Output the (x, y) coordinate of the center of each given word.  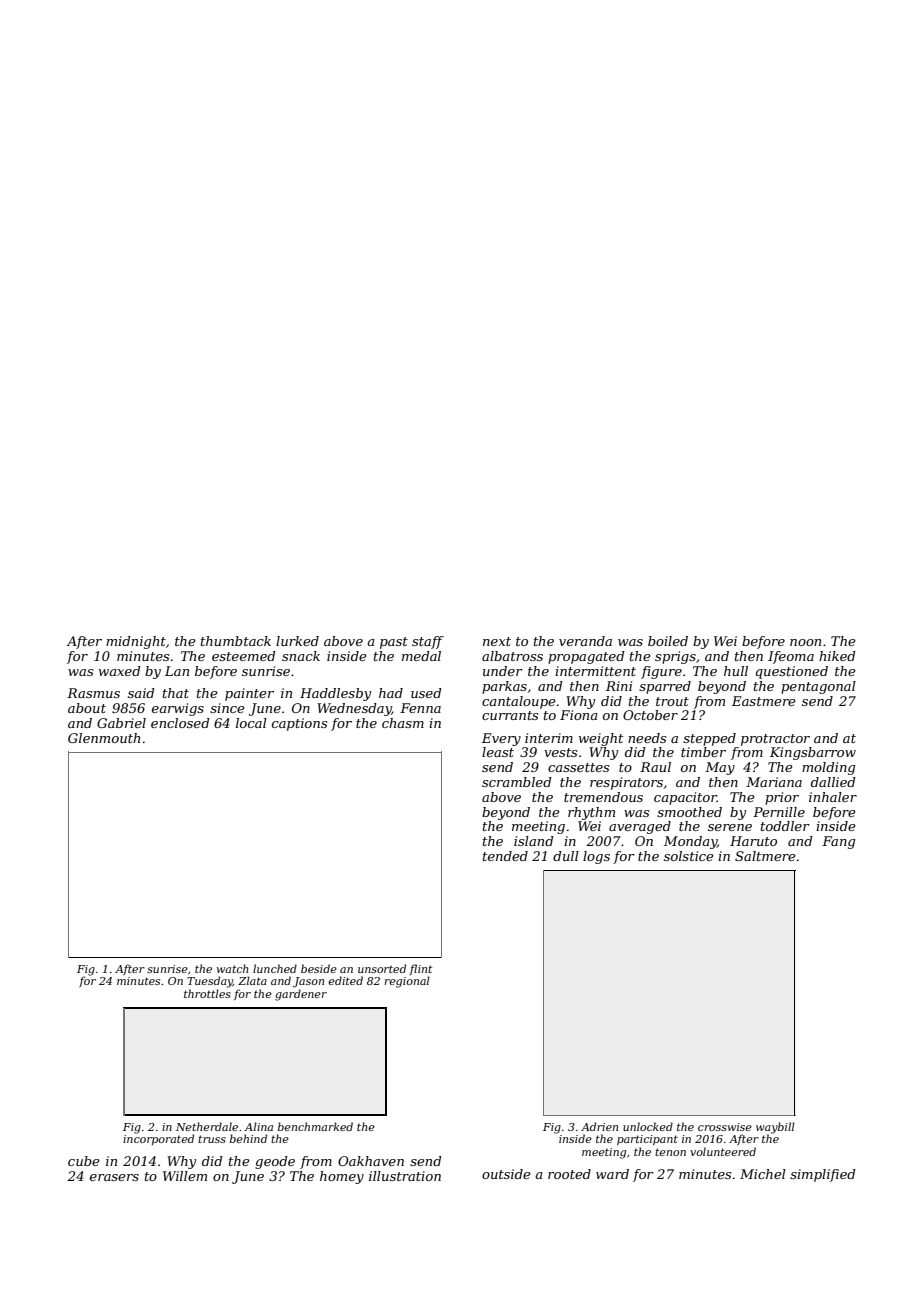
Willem (185, 1176)
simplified (823, 1175)
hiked (837, 656)
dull (566, 856)
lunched (275, 968)
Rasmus (93, 693)
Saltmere (765, 856)
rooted (569, 1174)
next (497, 641)
